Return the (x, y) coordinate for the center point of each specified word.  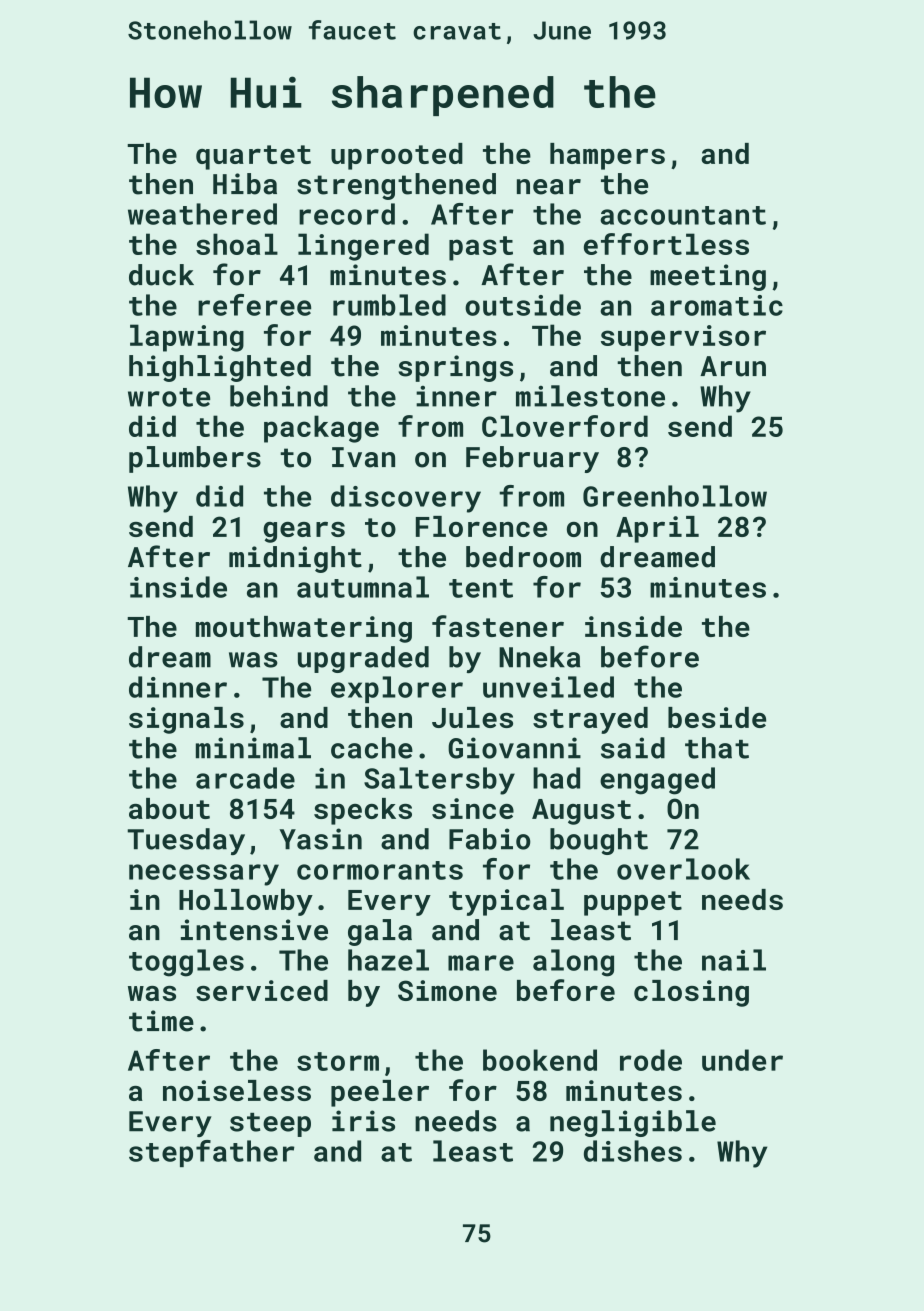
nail (734, 960)
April (657, 529)
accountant (683, 215)
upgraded (363, 659)
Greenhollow (675, 496)
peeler (380, 1093)
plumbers (195, 459)
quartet (253, 157)
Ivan (363, 457)
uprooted (397, 156)
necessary (204, 875)
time (161, 1021)
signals (186, 720)
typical (506, 902)
